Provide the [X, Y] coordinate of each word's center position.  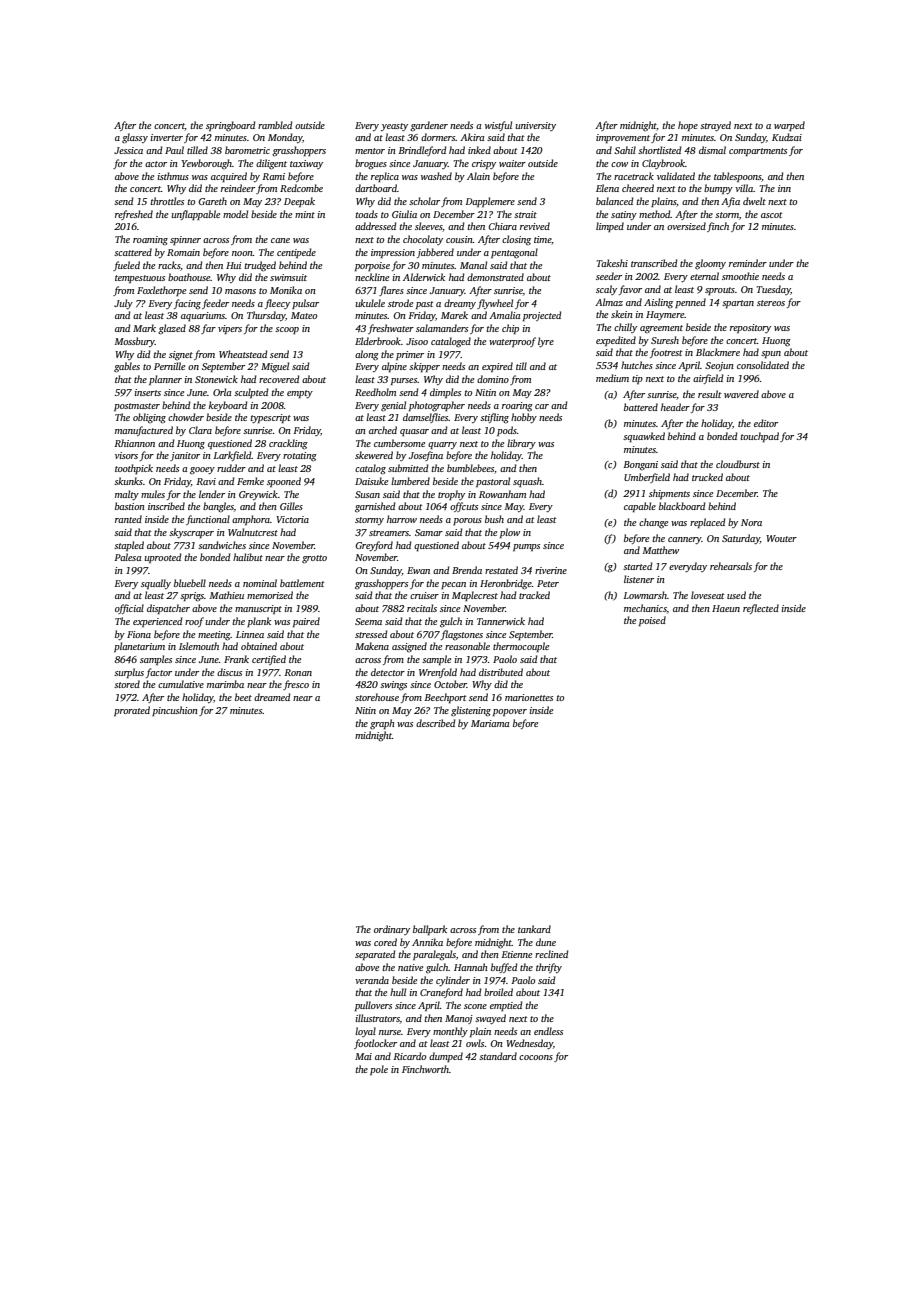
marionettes [529, 697]
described [436, 723]
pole [379, 1070]
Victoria [292, 519]
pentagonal [514, 253]
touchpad [759, 437]
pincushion [175, 711]
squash [527, 482]
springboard [231, 126]
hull [398, 992]
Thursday [266, 316]
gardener [429, 126]
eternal [704, 276]
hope [688, 126]
